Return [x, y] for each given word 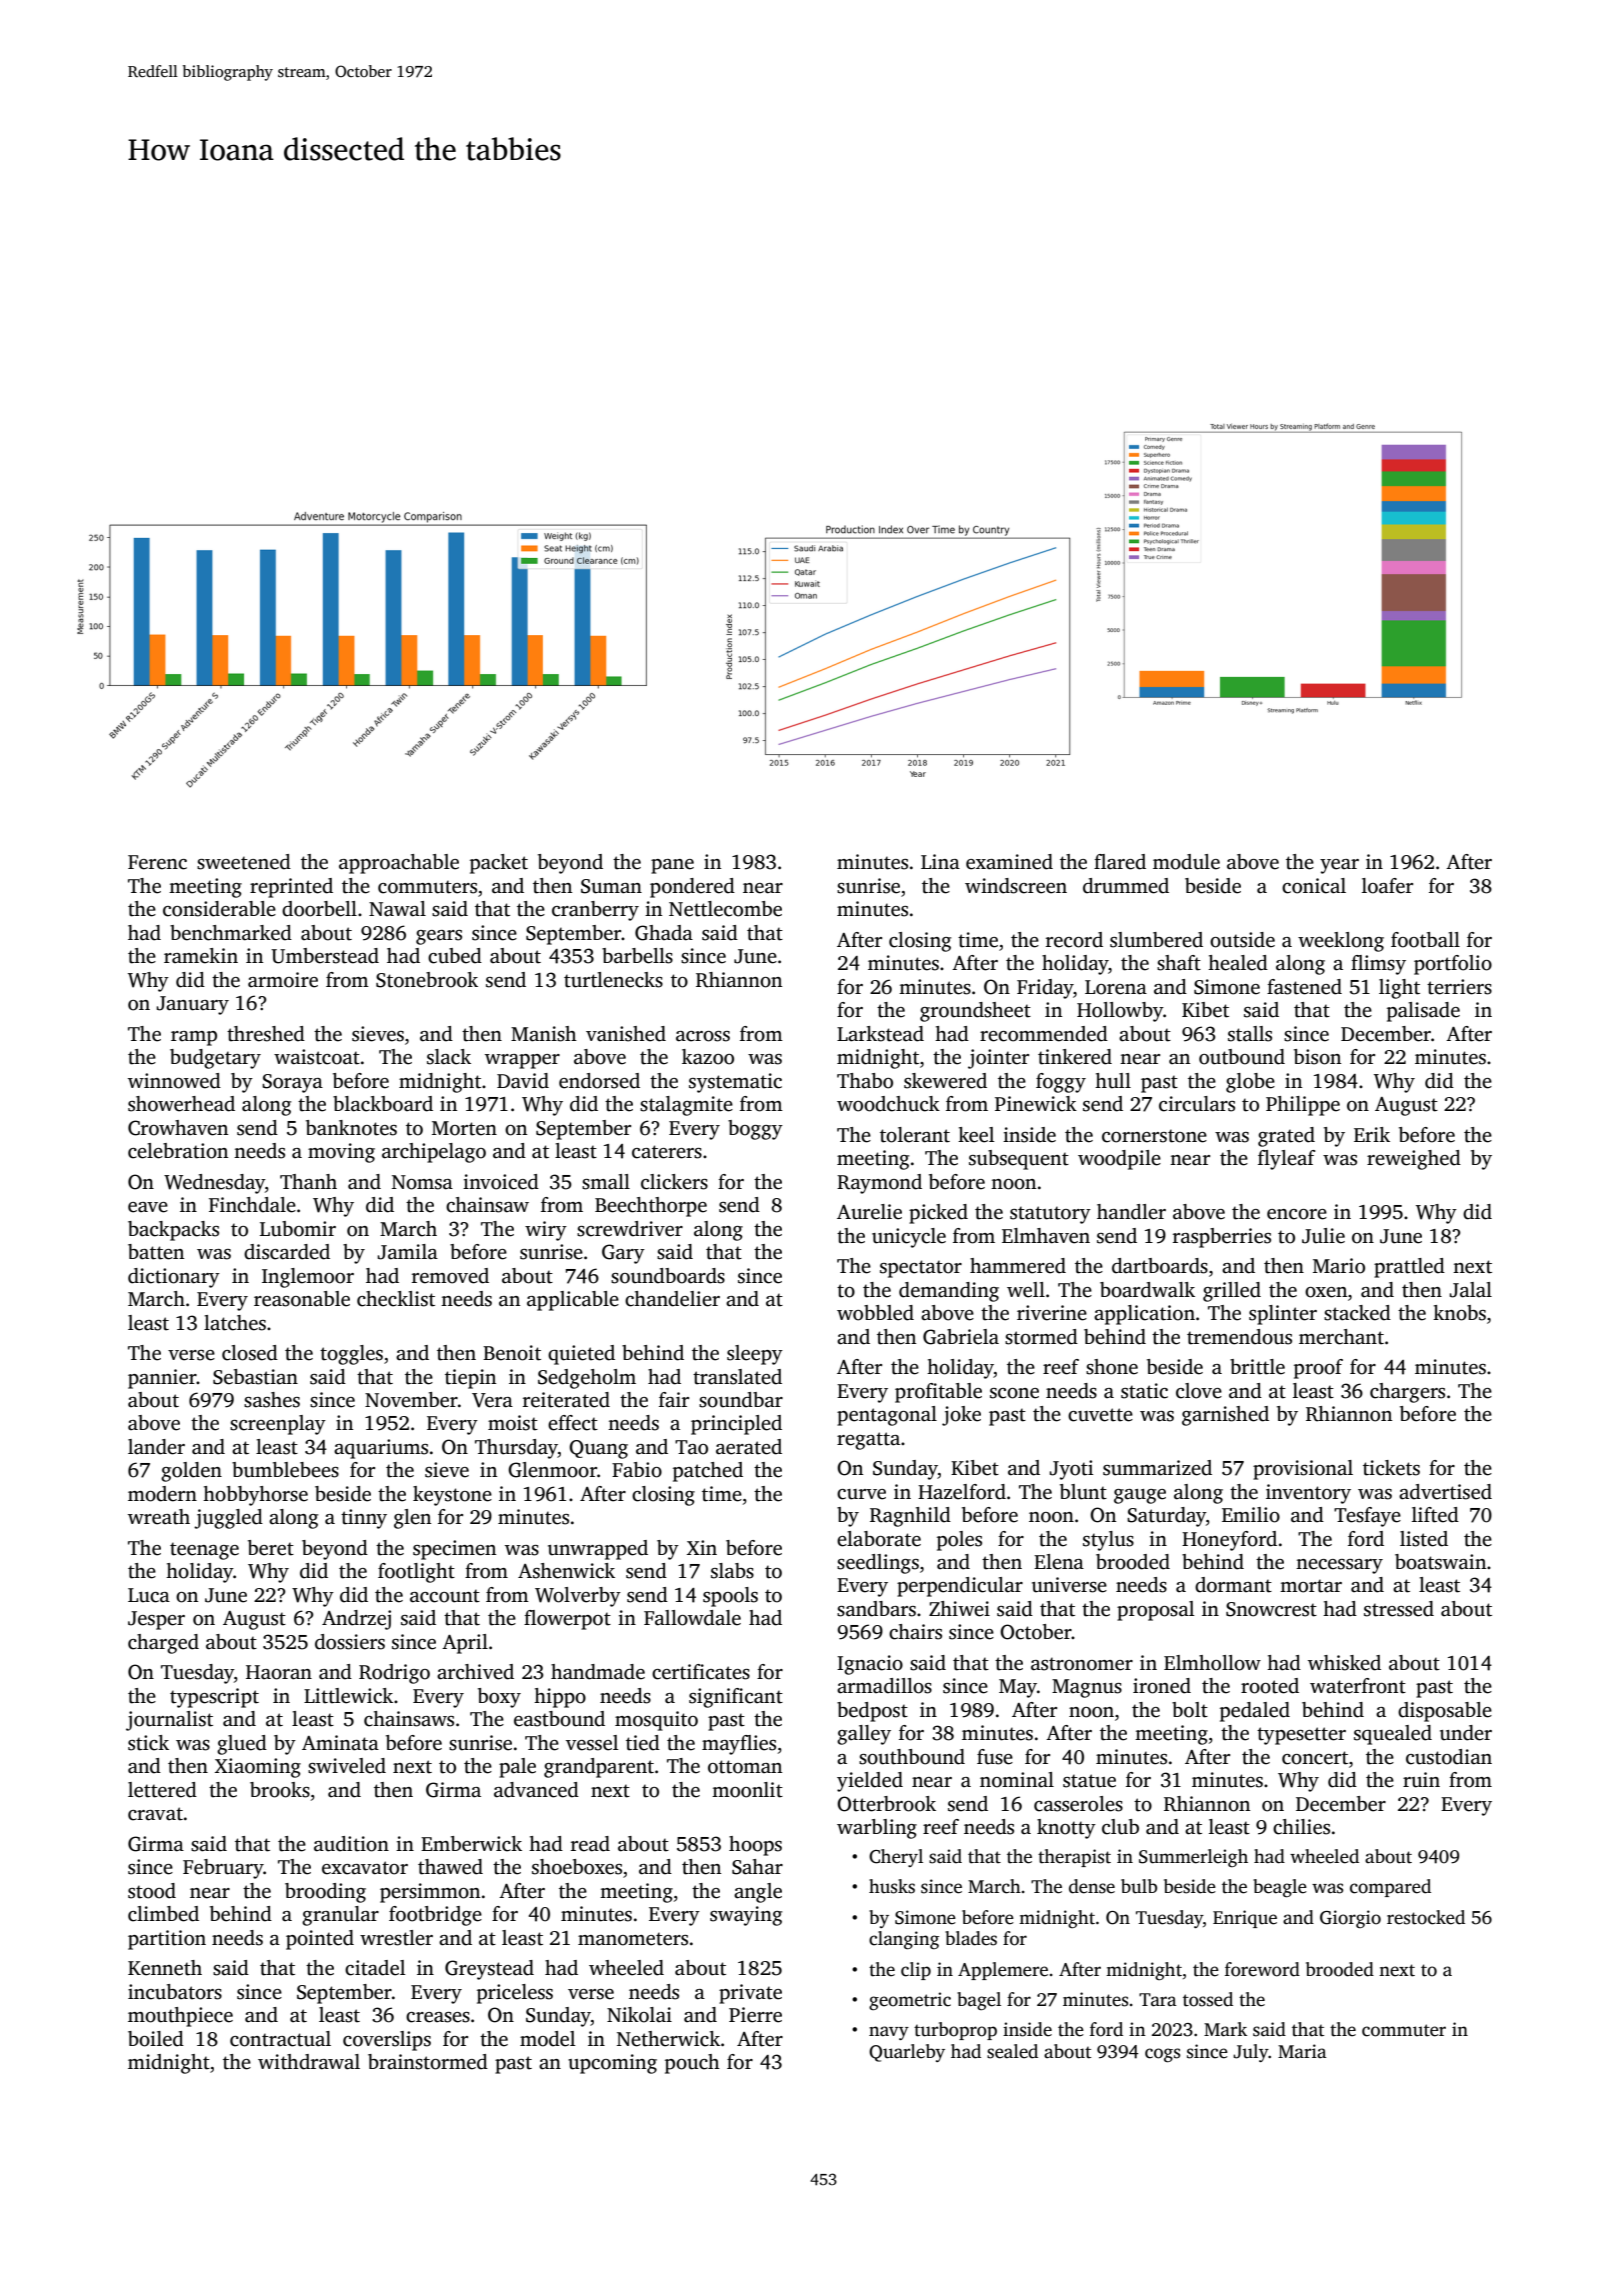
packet [499, 864]
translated [737, 1377]
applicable [573, 1301]
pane [672, 866]
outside [1242, 940]
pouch [692, 2064]
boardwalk [1147, 1290]
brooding [325, 1893]
